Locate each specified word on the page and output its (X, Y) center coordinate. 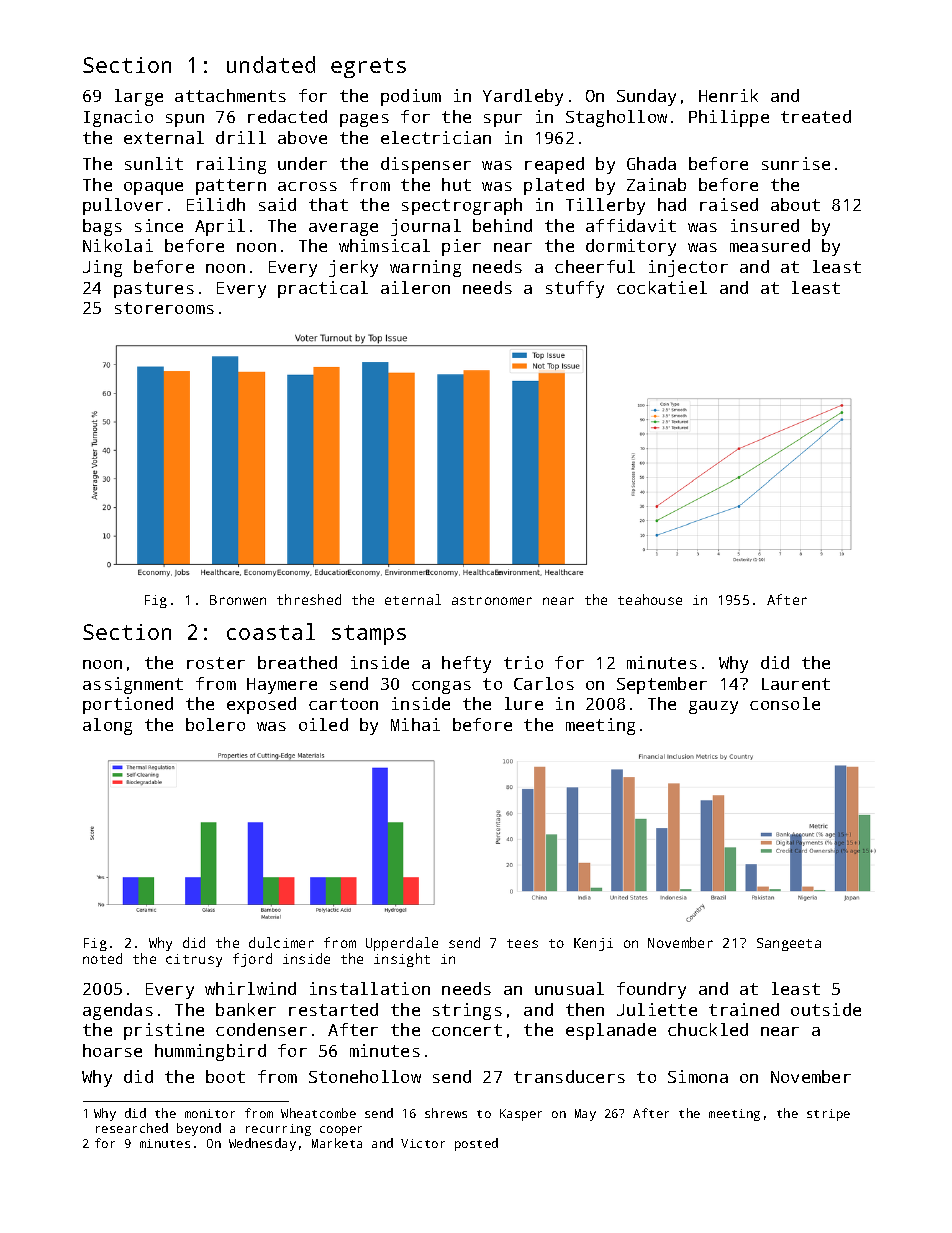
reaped (554, 165)
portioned (128, 705)
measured (770, 245)
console (785, 703)
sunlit (154, 163)
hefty (466, 664)
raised (729, 204)
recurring (278, 1130)
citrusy (194, 960)
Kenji (593, 944)
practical (323, 289)
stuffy (575, 289)
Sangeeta (789, 944)
